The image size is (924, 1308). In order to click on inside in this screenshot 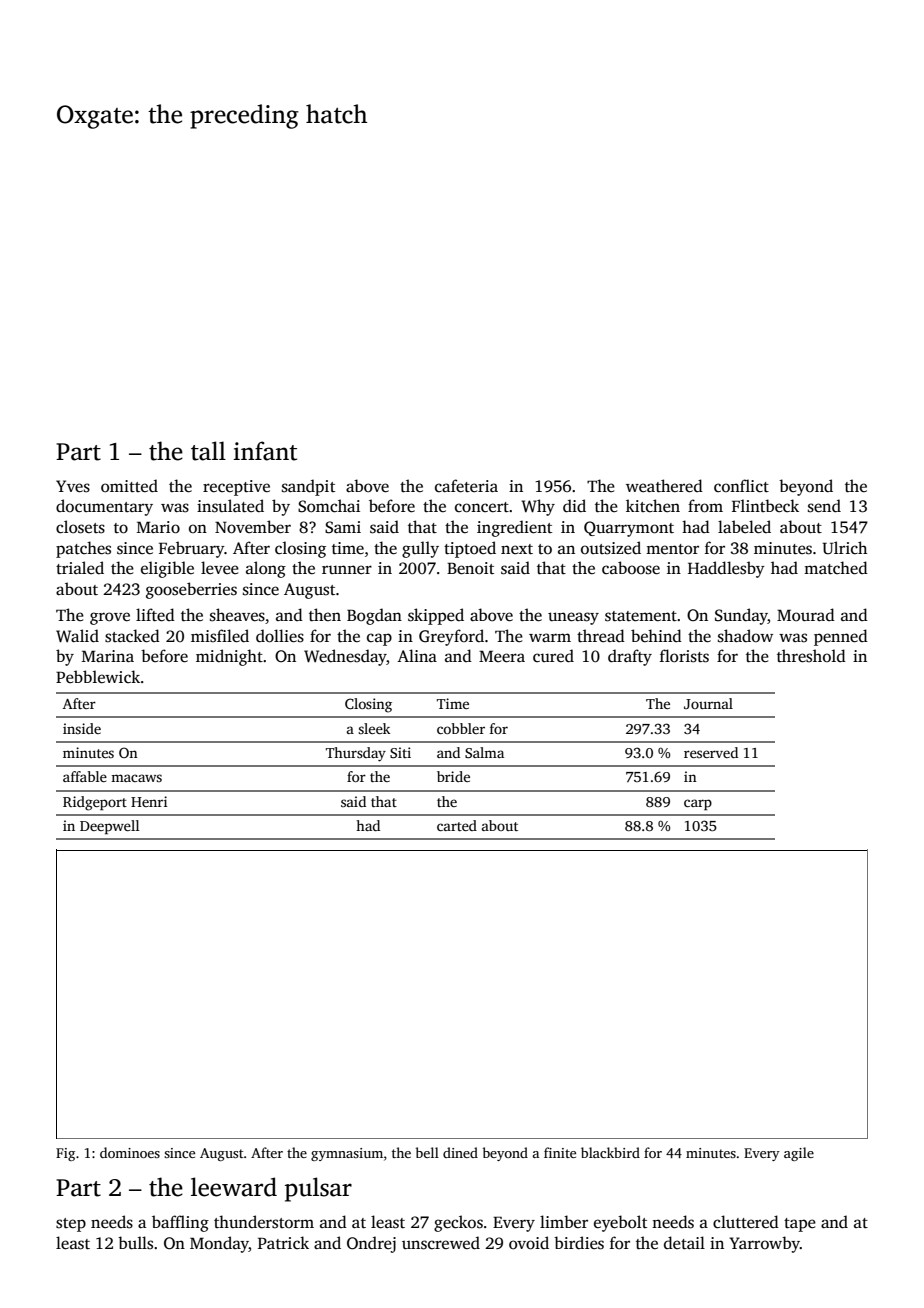, I will do `click(82, 728)`.
